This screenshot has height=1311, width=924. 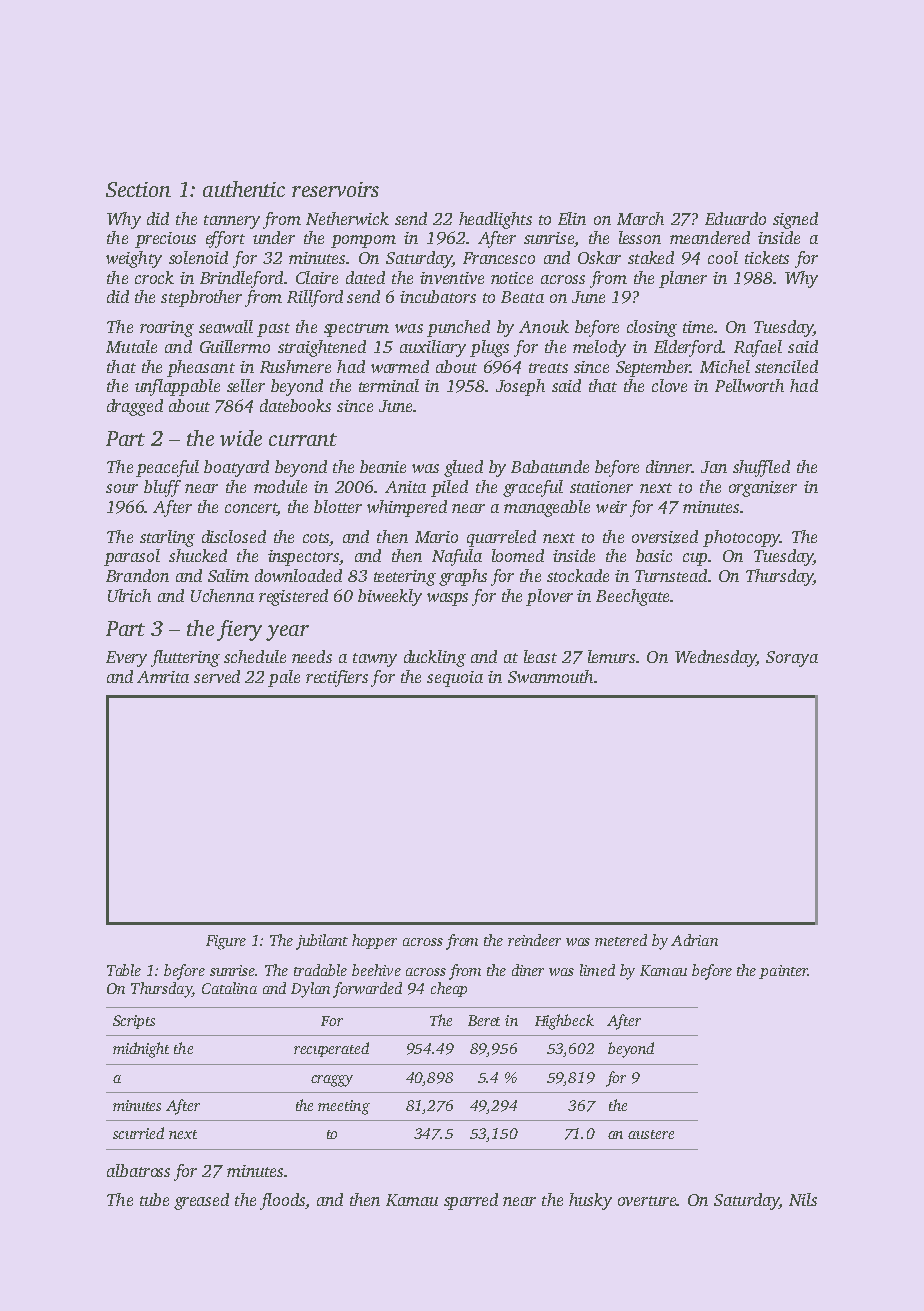 What do you see at coordinates (534, 940) in the screenshot?
I see `reindeer` at bounding box center [534, 940].
